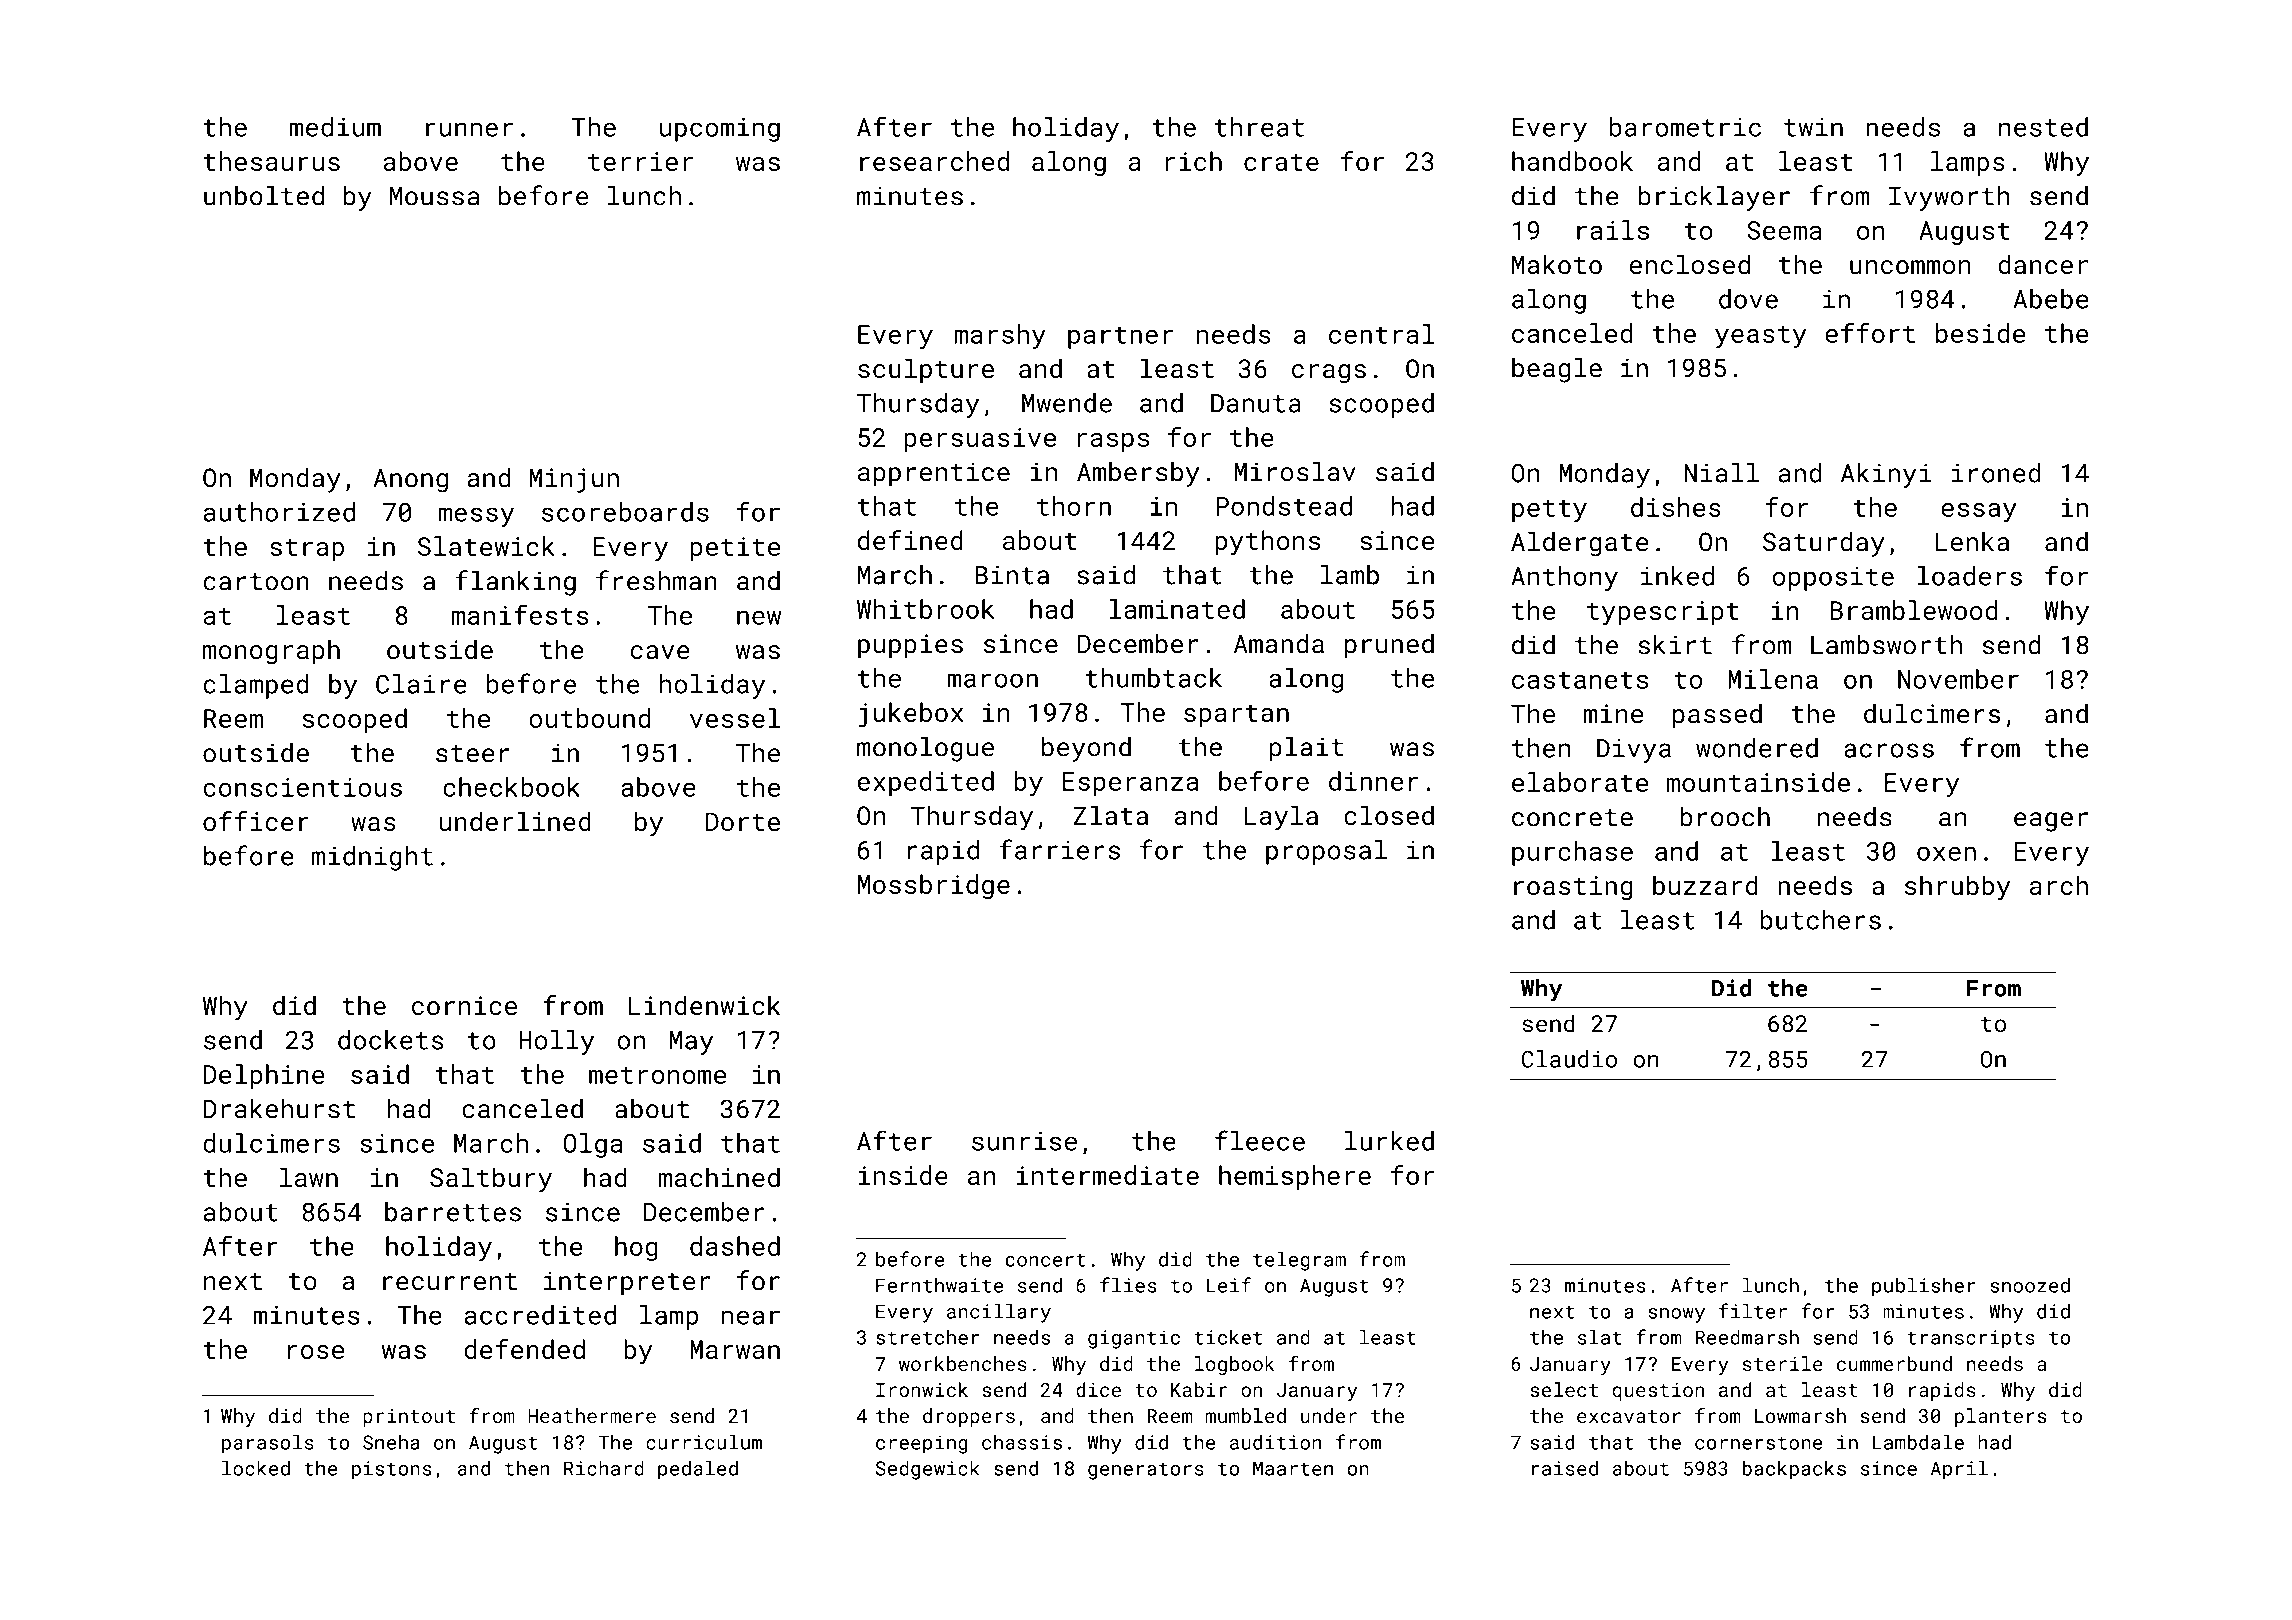  I want to click on threat, so click(1259, 127).
